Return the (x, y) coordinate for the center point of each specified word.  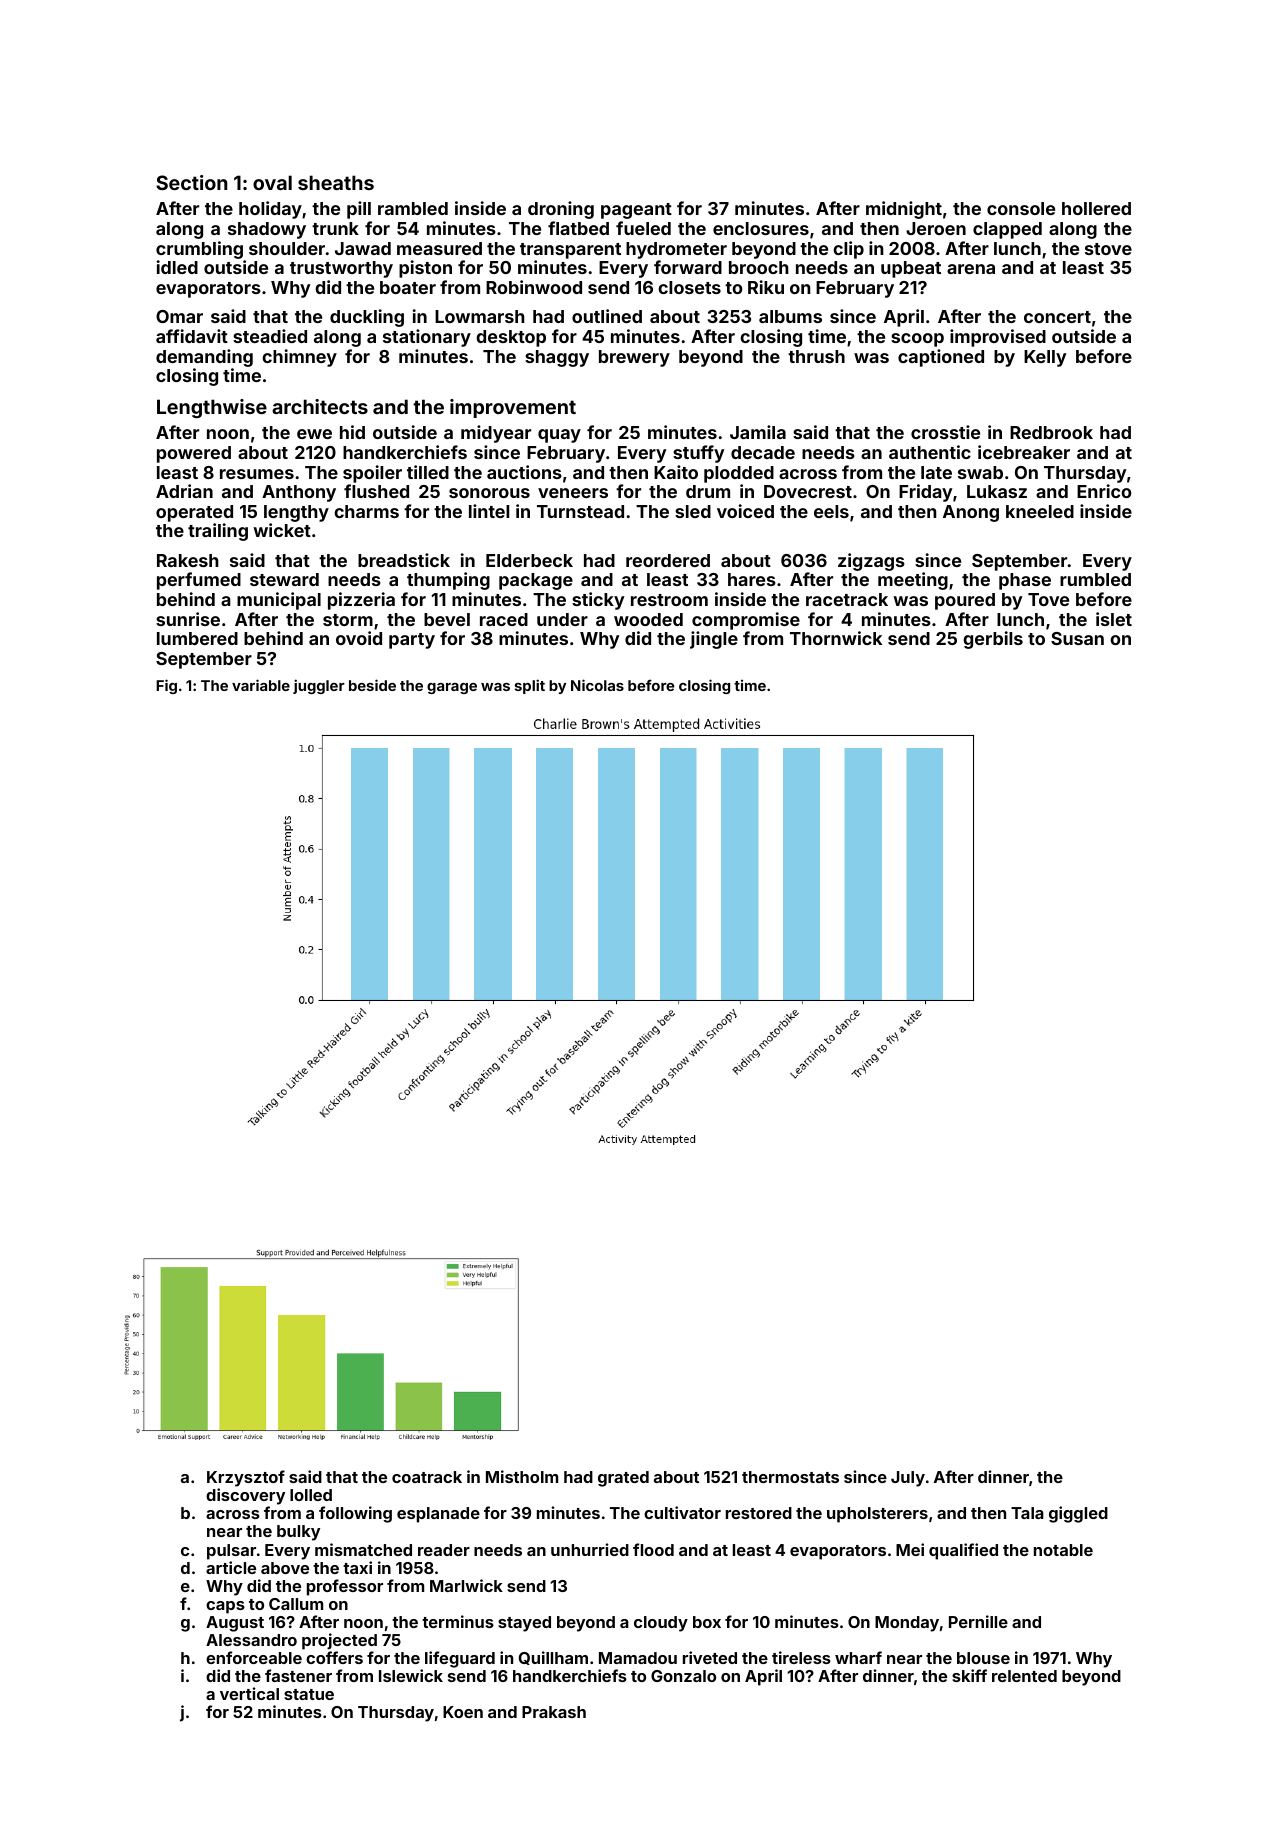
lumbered (197, 638)
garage (452, 688)
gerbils (993, 640)
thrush (816, 356)
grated (623, 1479)
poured (965, 601)
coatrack (427, 1477)
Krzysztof (246, 1478)
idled (177, 267)
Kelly (1045, 358)
